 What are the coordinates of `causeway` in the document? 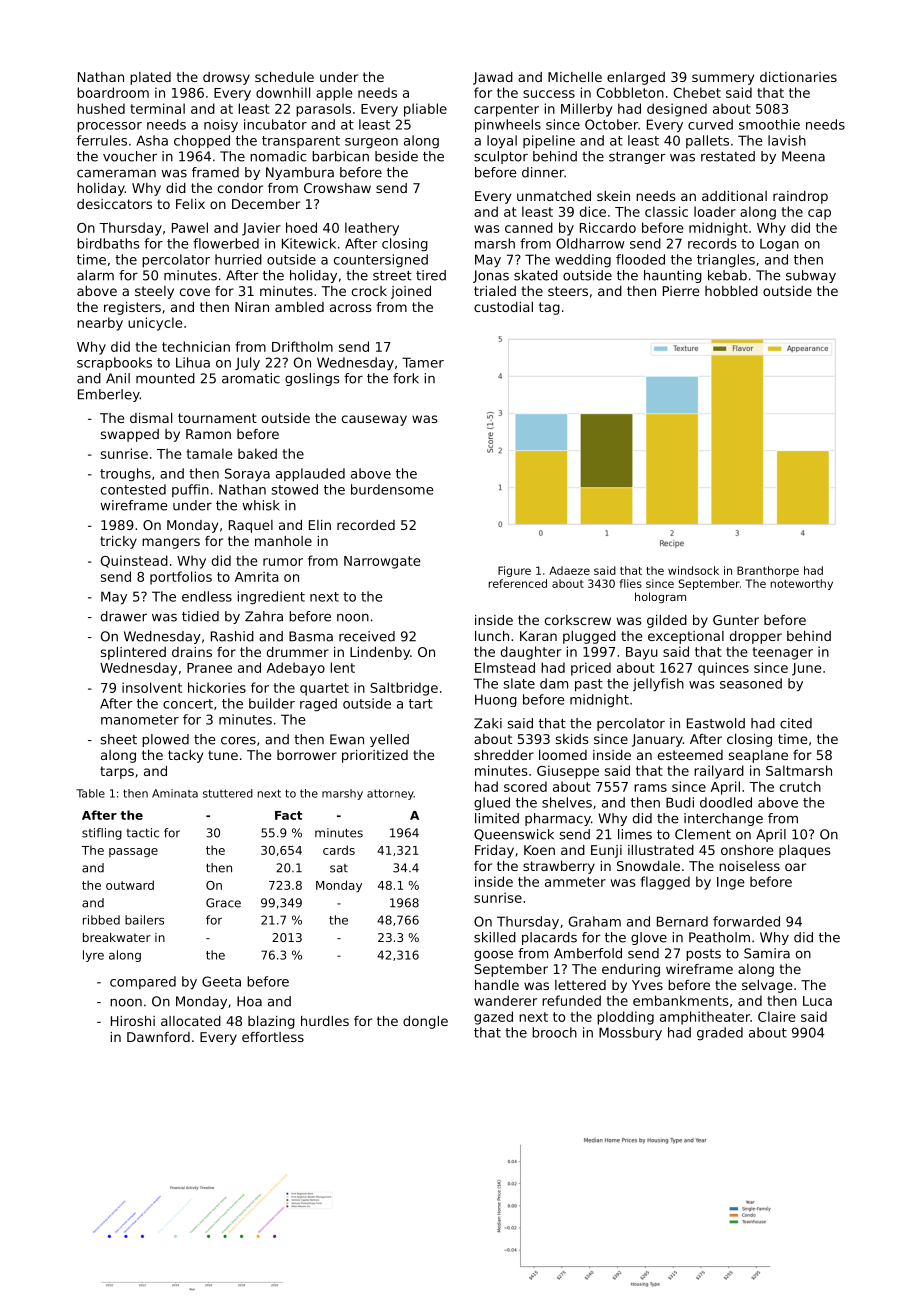 It's located at (374, 420).
